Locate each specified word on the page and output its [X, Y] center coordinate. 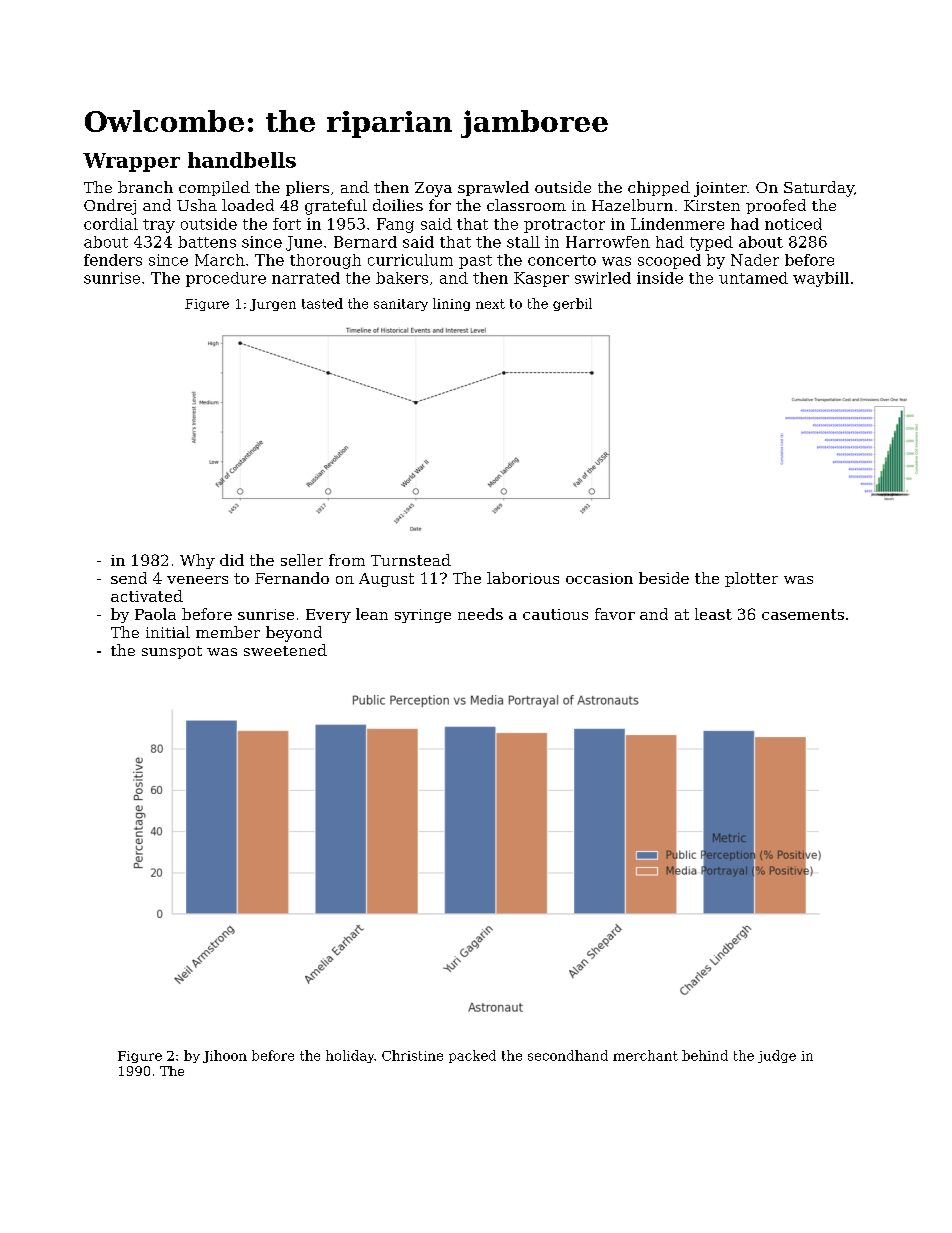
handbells [242, 160]
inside [660, 278]
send [129, 578]
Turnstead [411, 560]
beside [664, 578]
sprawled [493, 188]
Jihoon [225, 1056]
